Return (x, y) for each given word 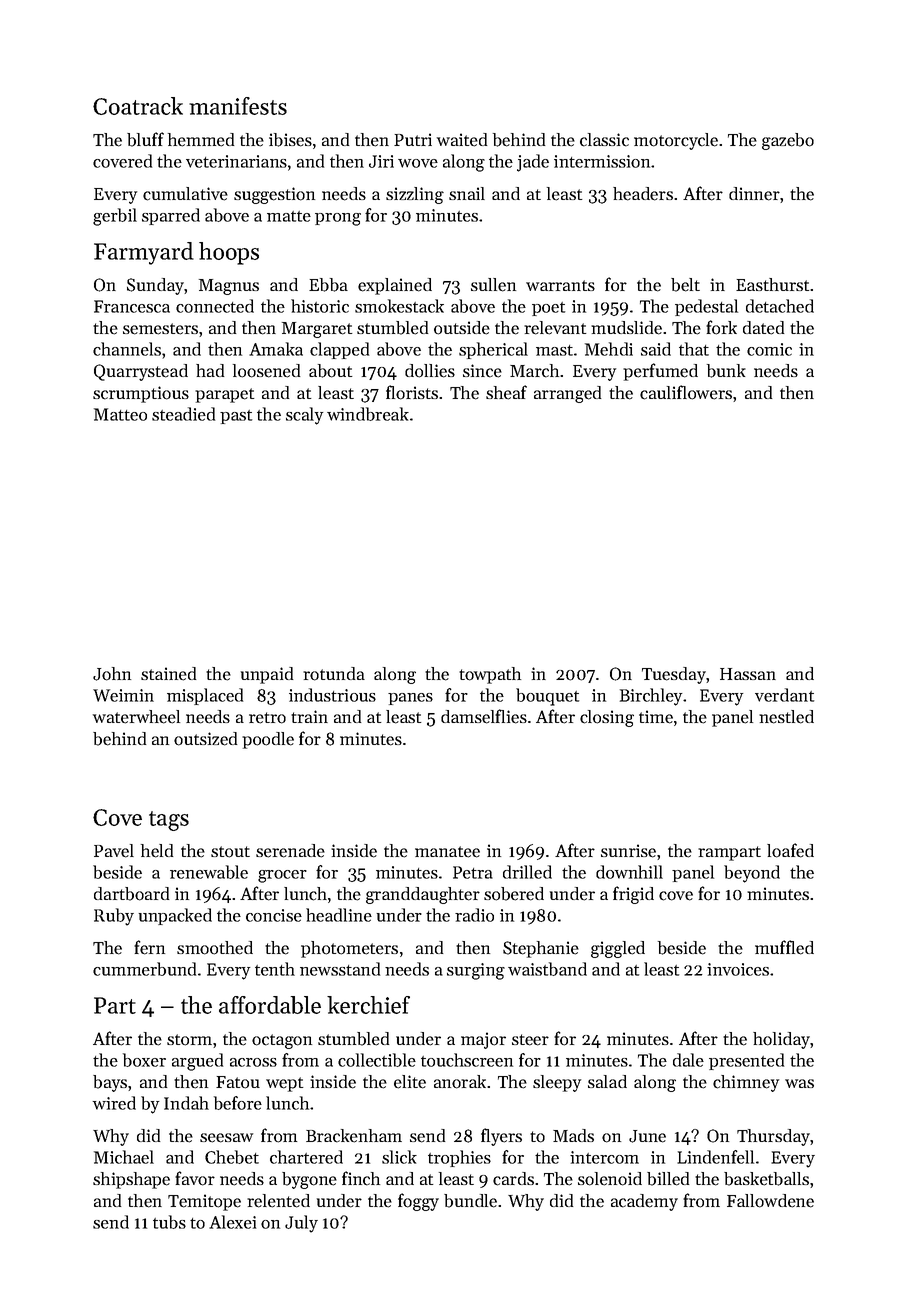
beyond (752, 874)
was (799, 1083)
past (236, 417)
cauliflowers (686, 392)
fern (149, 947)
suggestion (274, 195)
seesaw (226, 1138)
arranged (567, 394)
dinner (754, 194)
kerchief (368, 1005)
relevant (555, 328)
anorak (460, 1082)
